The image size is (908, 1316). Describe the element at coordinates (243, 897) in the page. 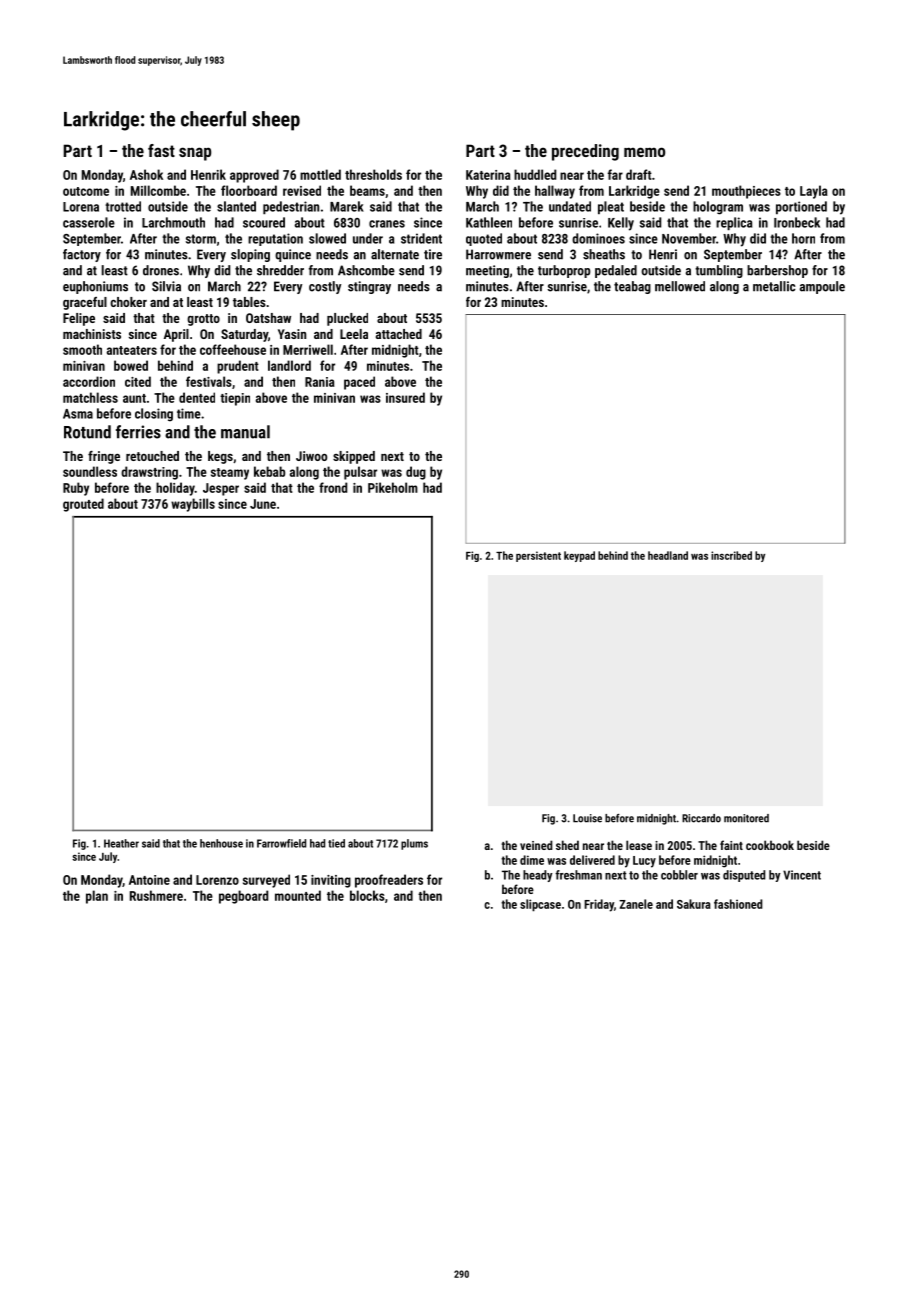

I see `pegboard` at that location.
